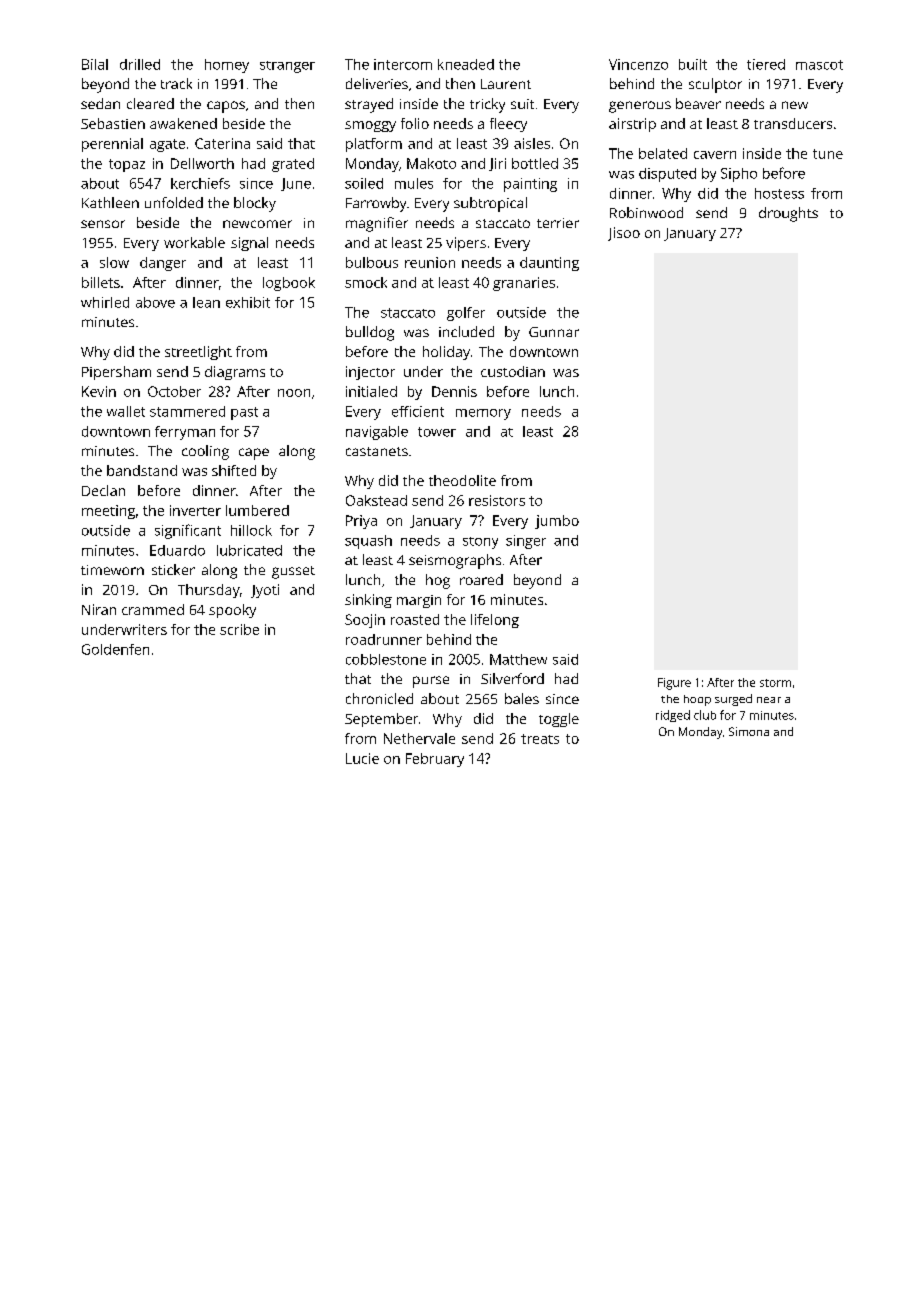 The height and width of the image is (1308, 924). Describe the element at coordinates (112, 145) in the image. I see `perennial` at that location.
